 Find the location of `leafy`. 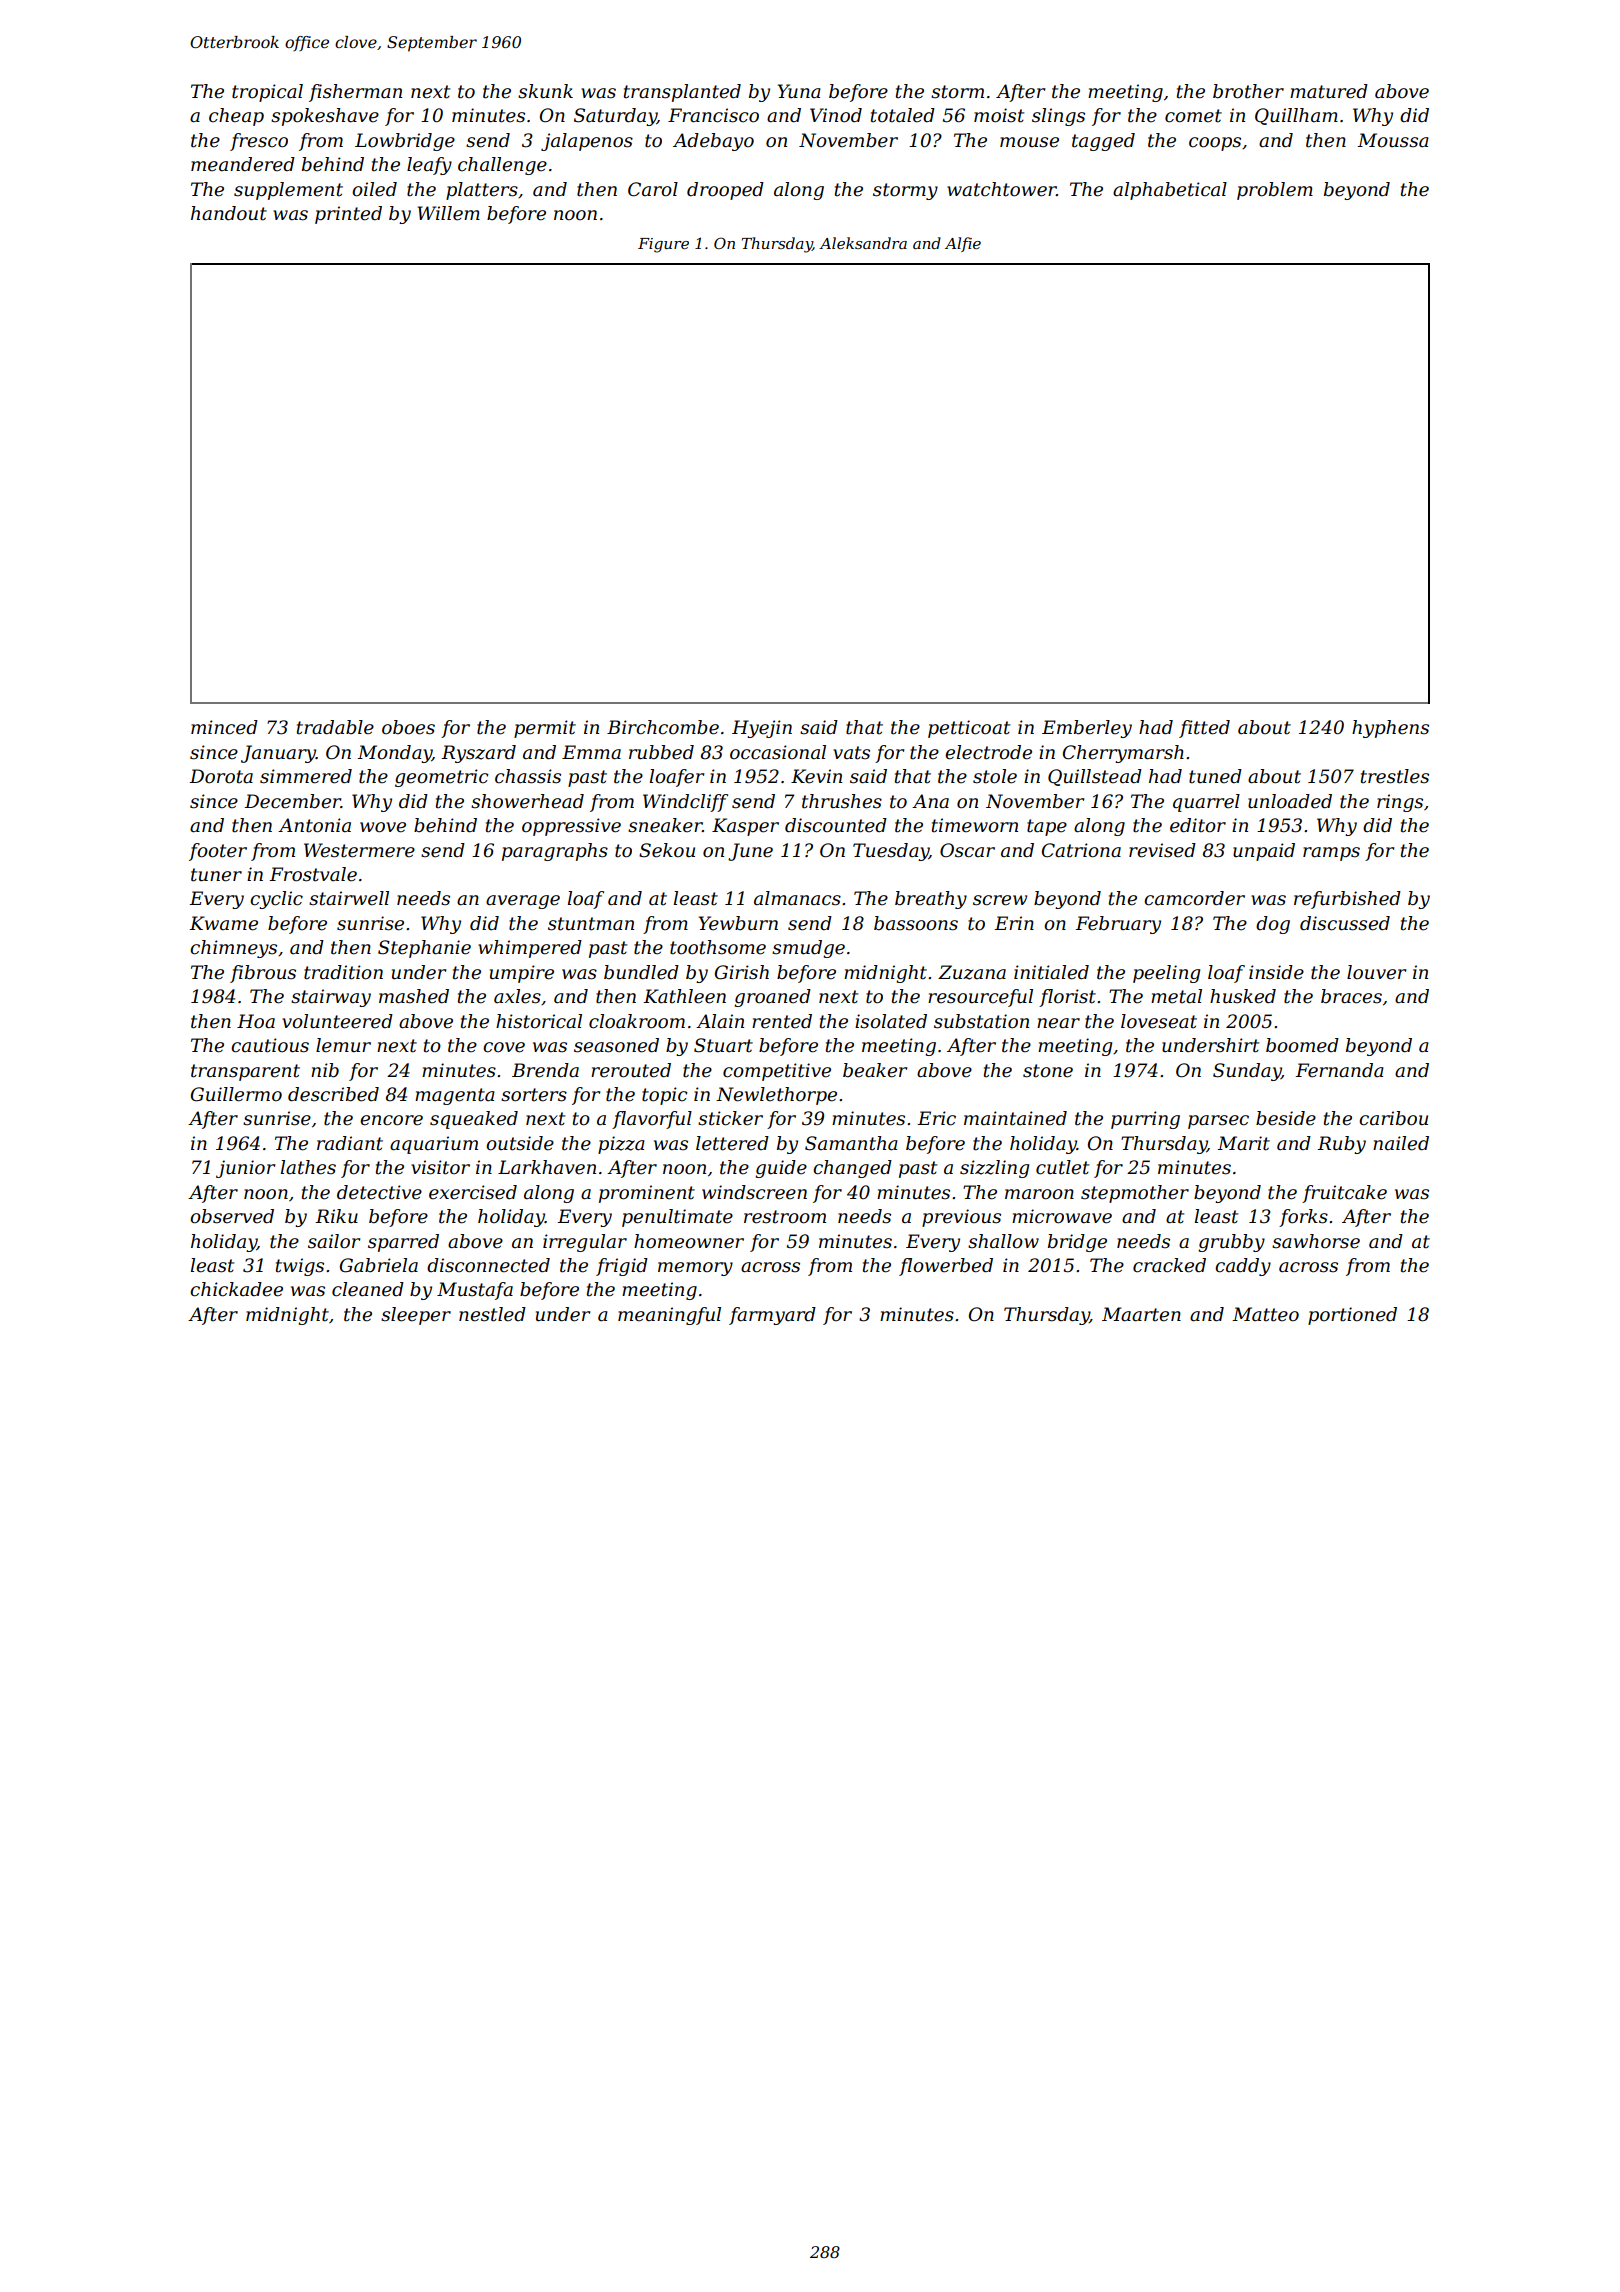

leafy is located at coordinates (429, 166).
